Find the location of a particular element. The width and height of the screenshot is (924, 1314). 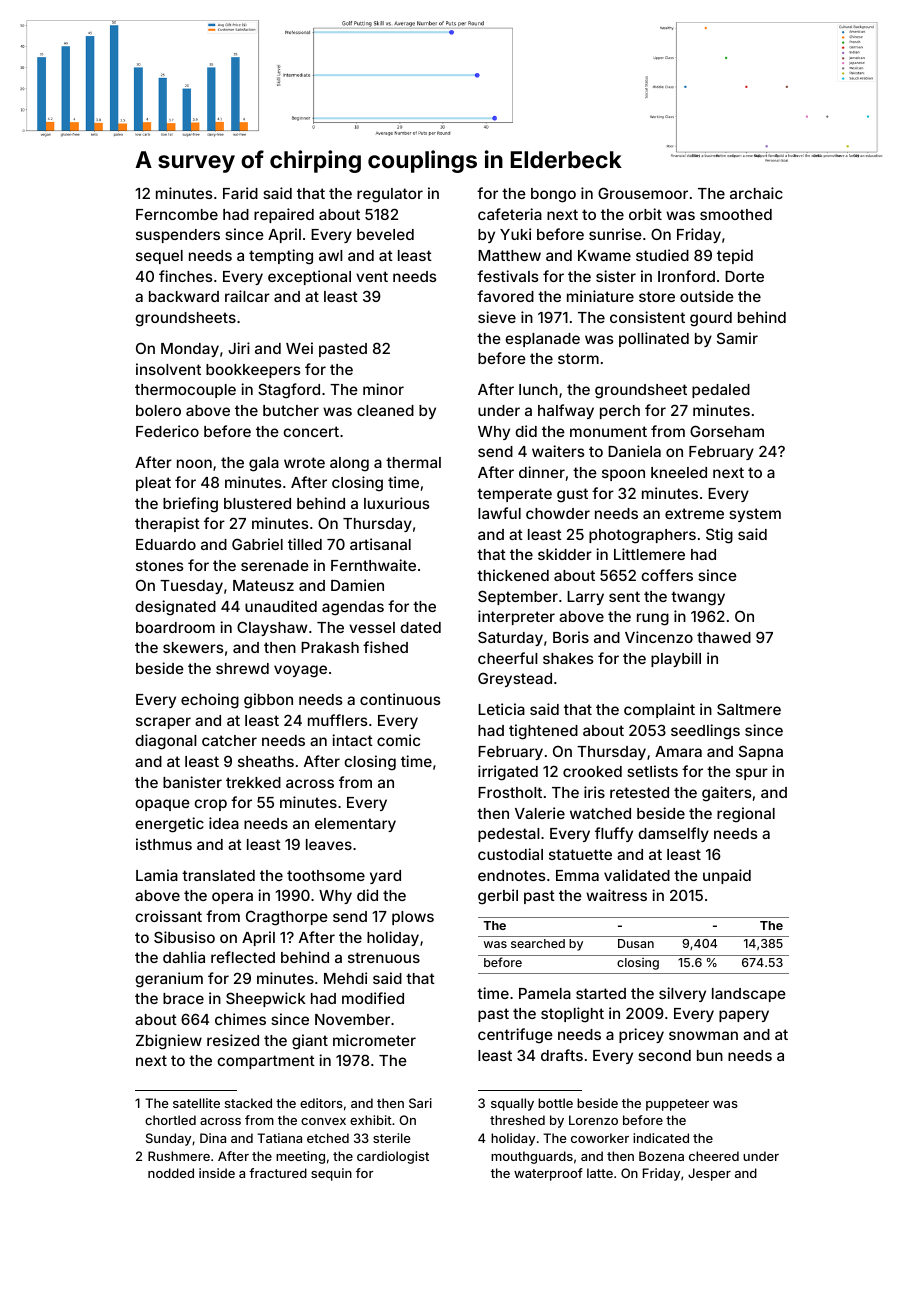

editors is located at coordinates (321, 1103).
